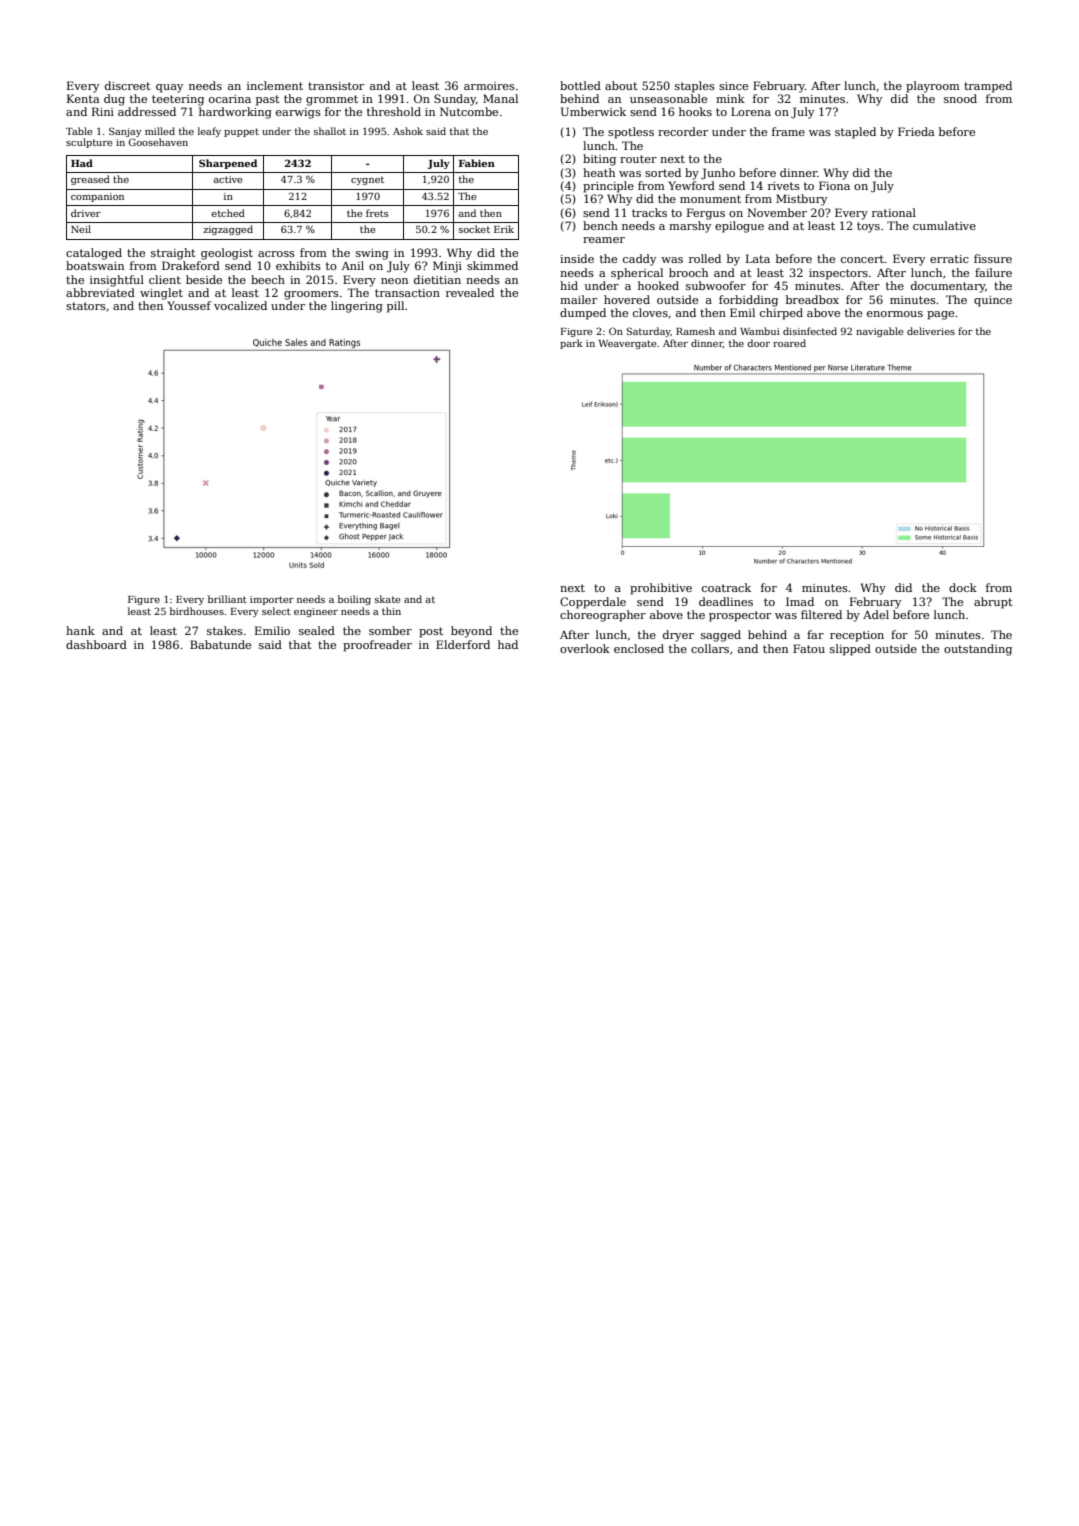  What do you see at coordinates (96, 644) in the screenshot?
I see `dashboard` at bounding box center [96, 644].
